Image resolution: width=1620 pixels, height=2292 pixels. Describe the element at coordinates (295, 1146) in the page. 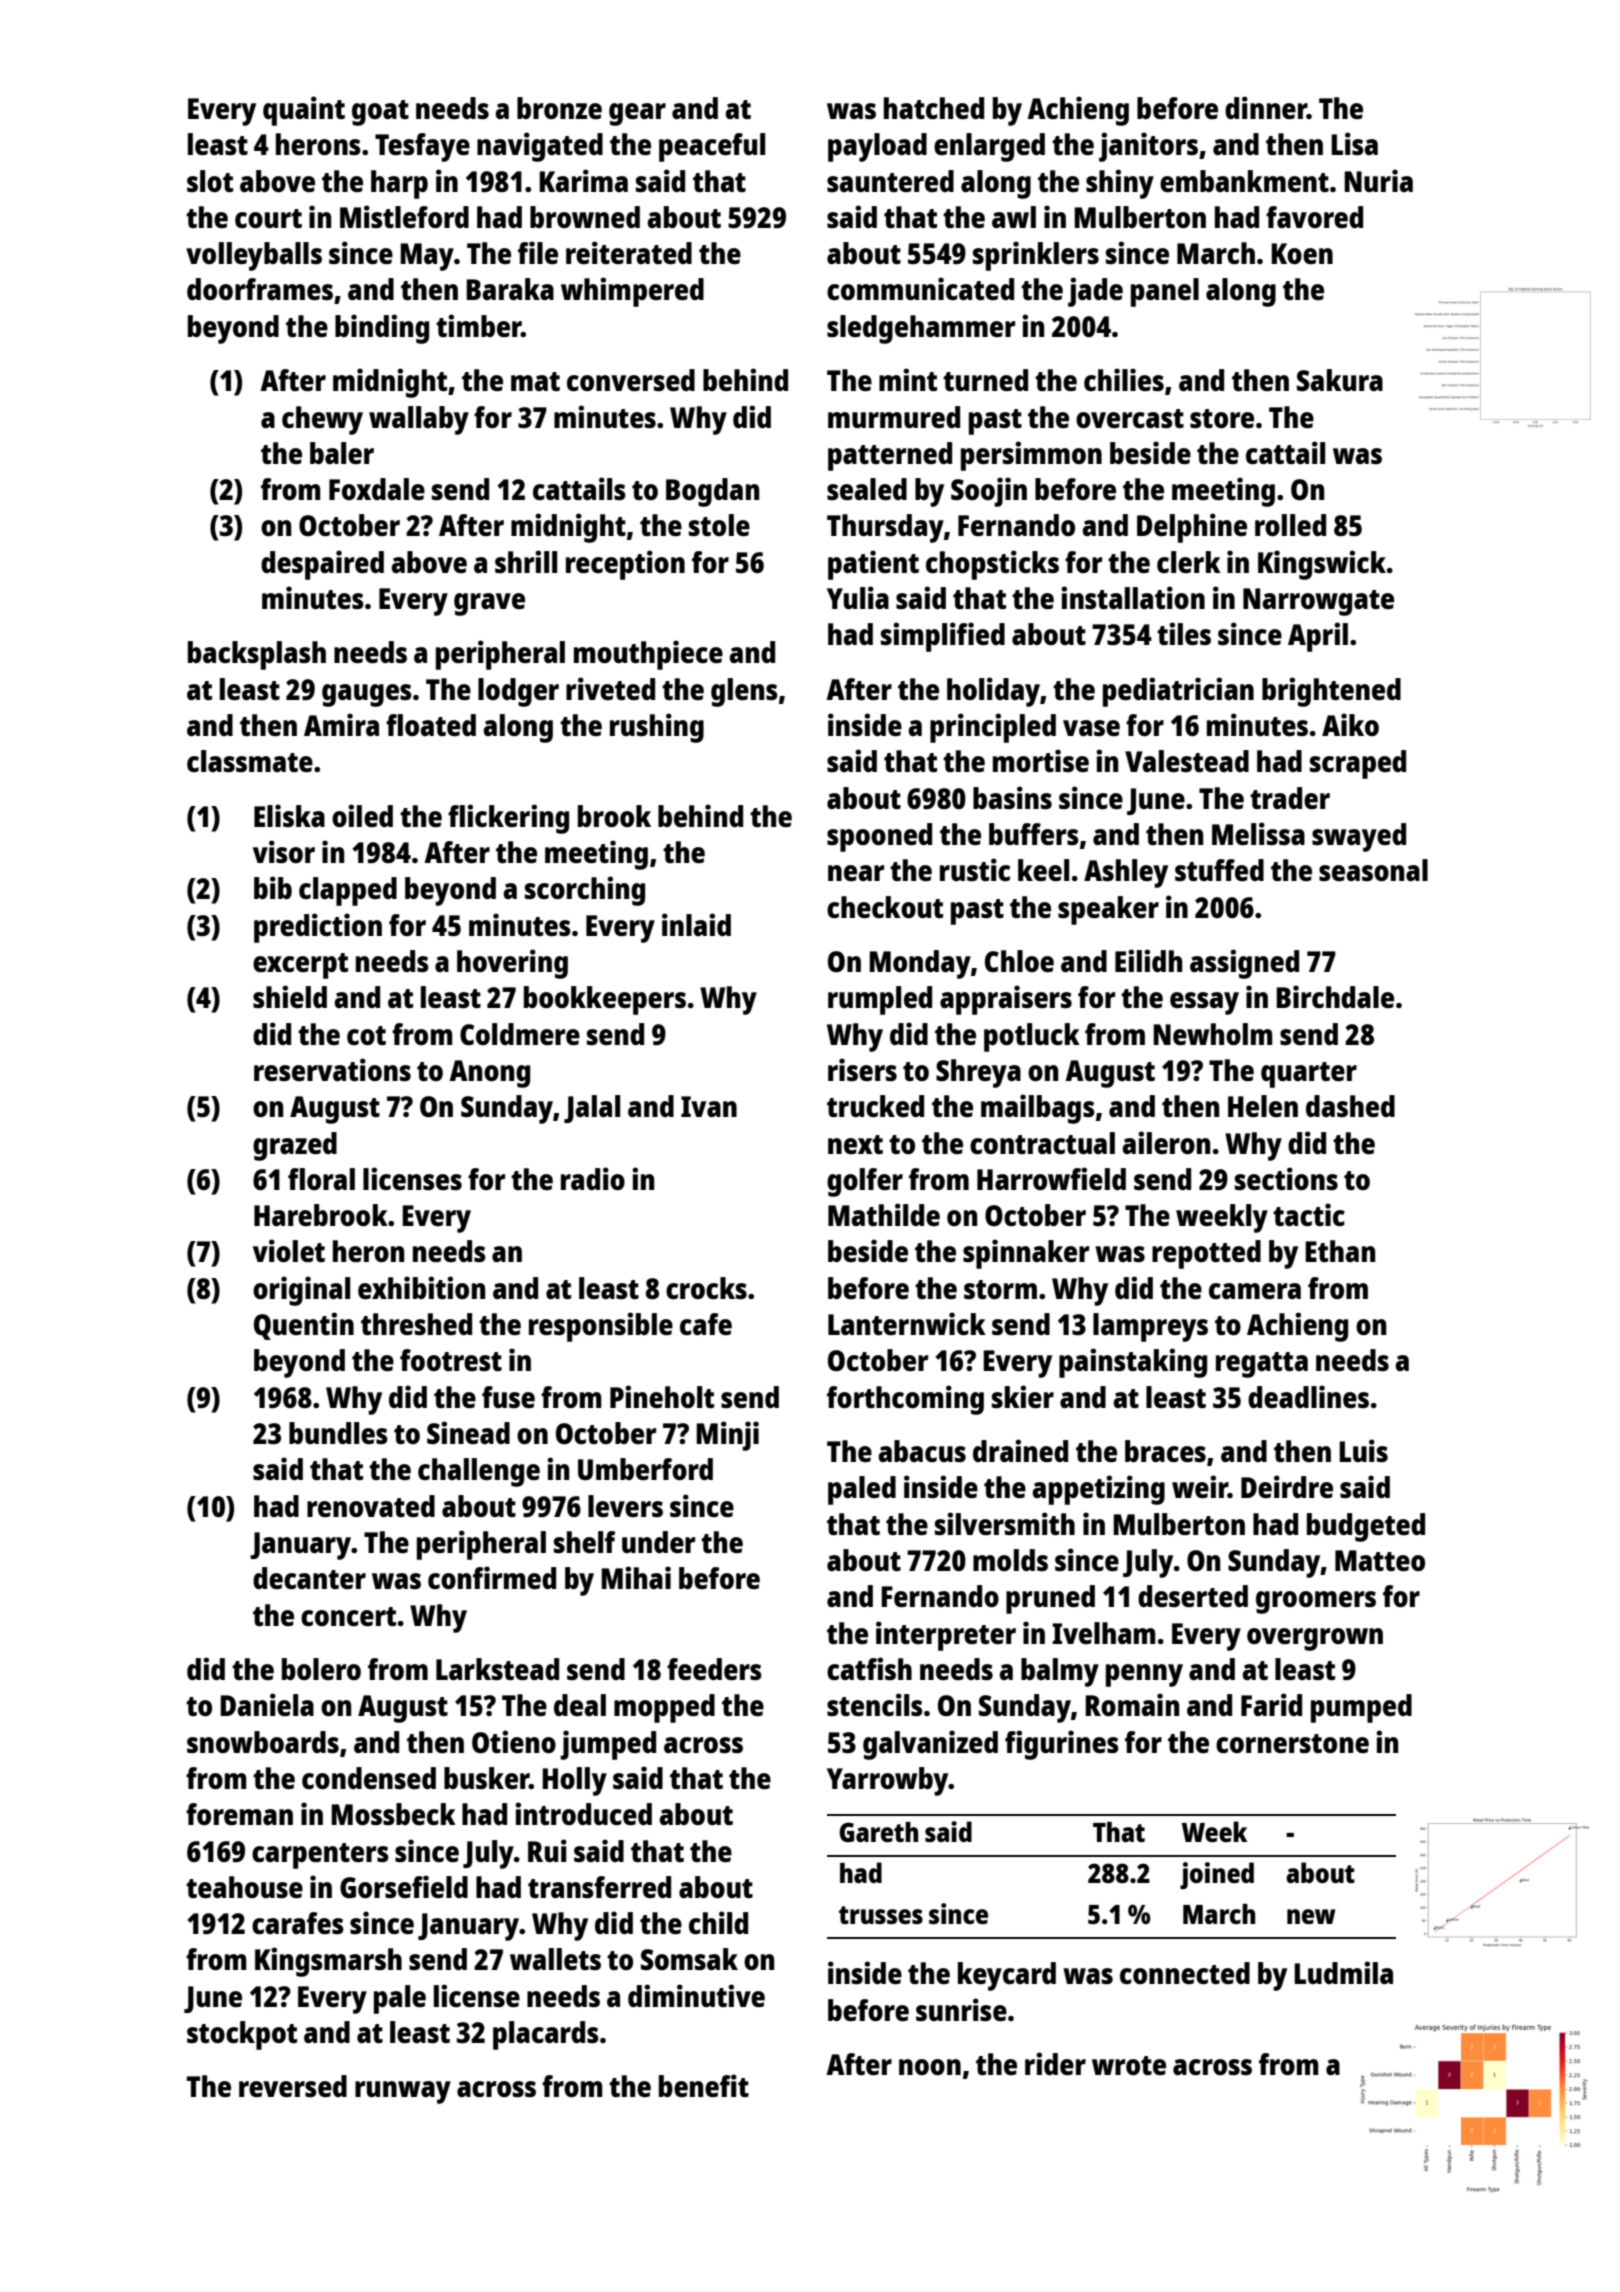

I see `grazed` at that location.
